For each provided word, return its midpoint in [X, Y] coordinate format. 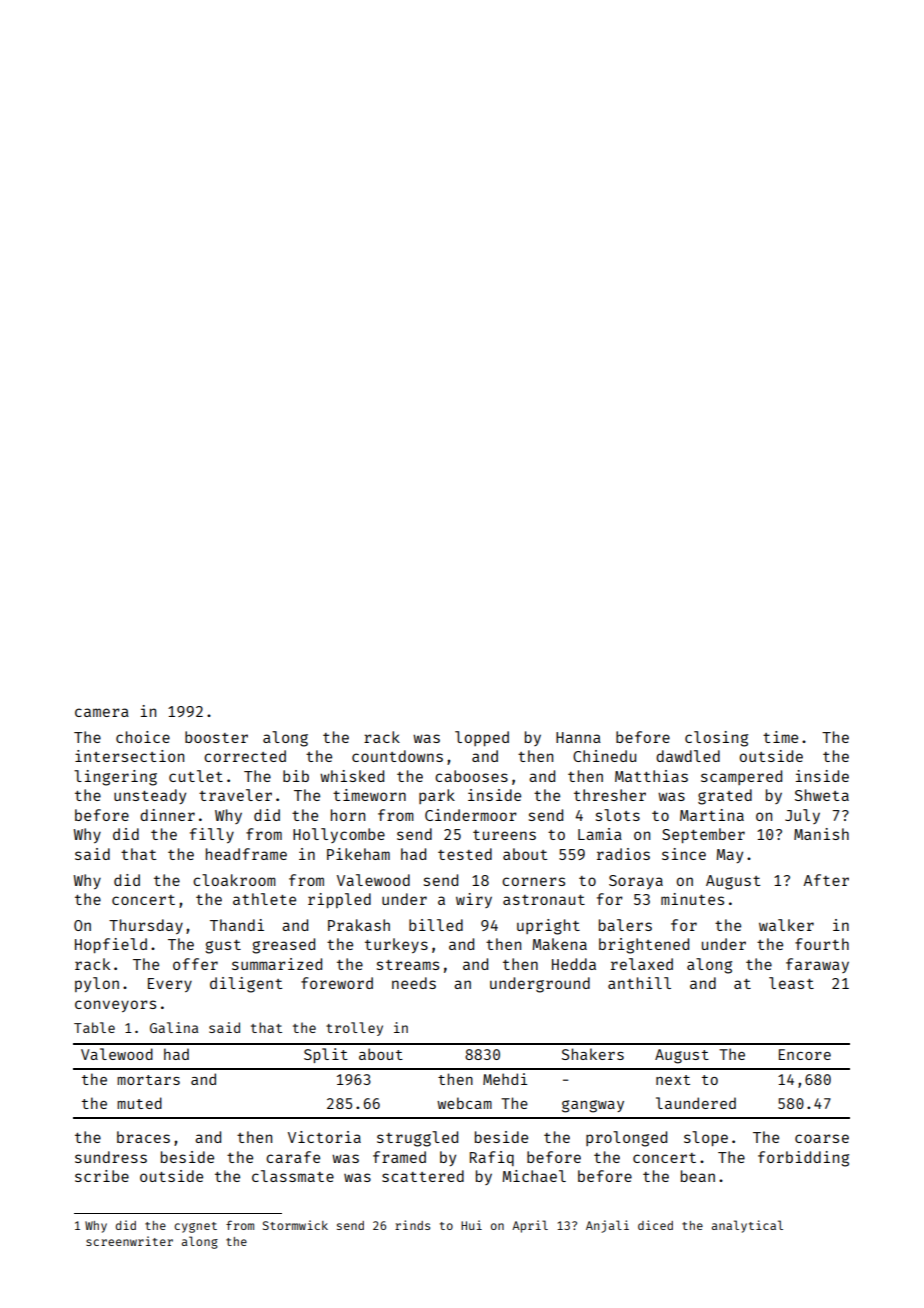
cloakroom [234, 880]
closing [716, 739]
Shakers [593, 1054]
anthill [639, 983]
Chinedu [604, 756]
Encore [805, 1054]
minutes [692, 899]
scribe [102, 1176]
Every [170, 985]
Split [326, 1055]
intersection [129, 756]
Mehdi [505, 1079]
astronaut [544, 900]
